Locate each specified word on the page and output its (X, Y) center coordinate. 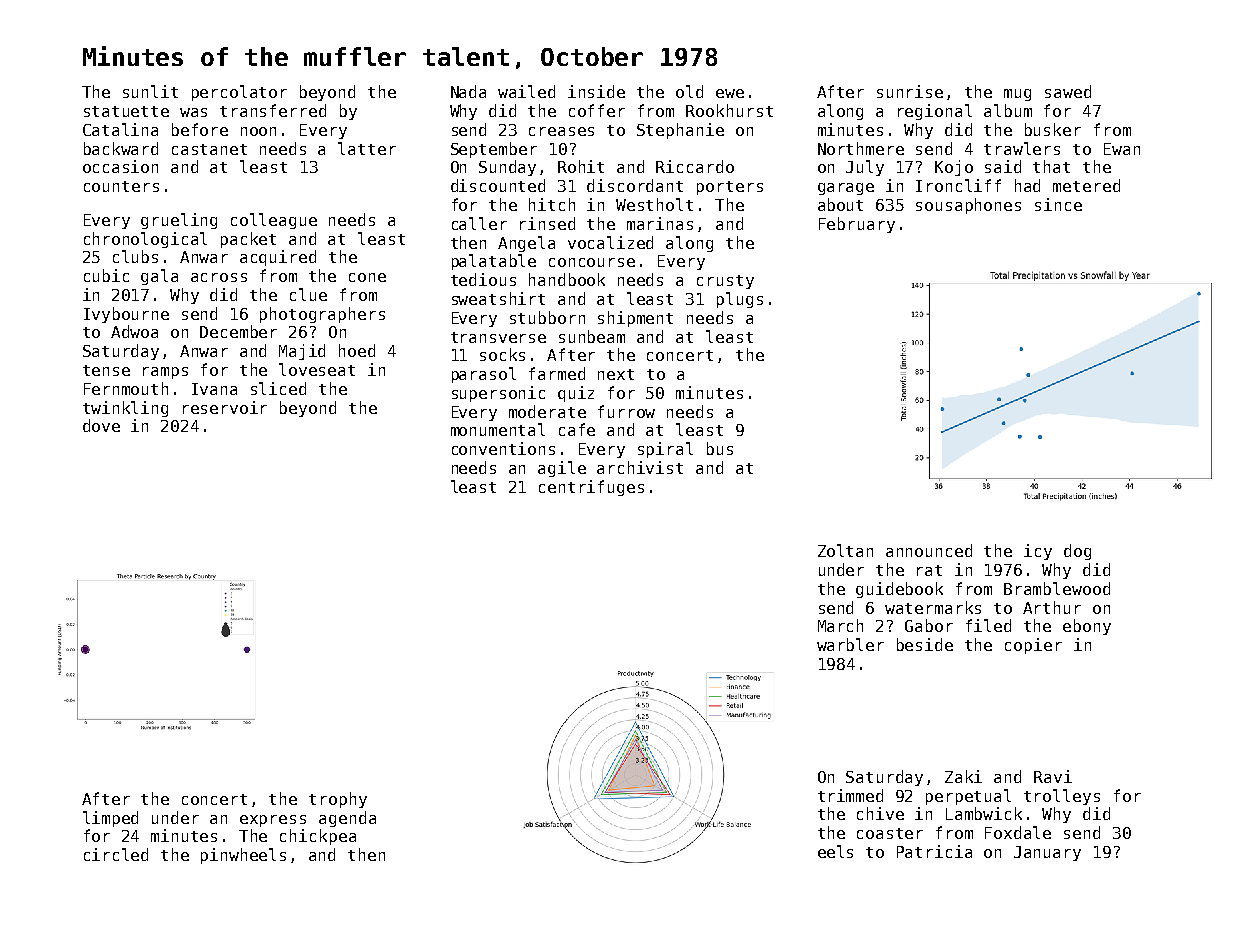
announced (929, 550)
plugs (740, 300)
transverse (498, 337)
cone (367, 277)
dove (101, 425)
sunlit (150, 91)
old (689, 91)
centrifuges (591, 488)
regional (935, 112)
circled (116, 854)
